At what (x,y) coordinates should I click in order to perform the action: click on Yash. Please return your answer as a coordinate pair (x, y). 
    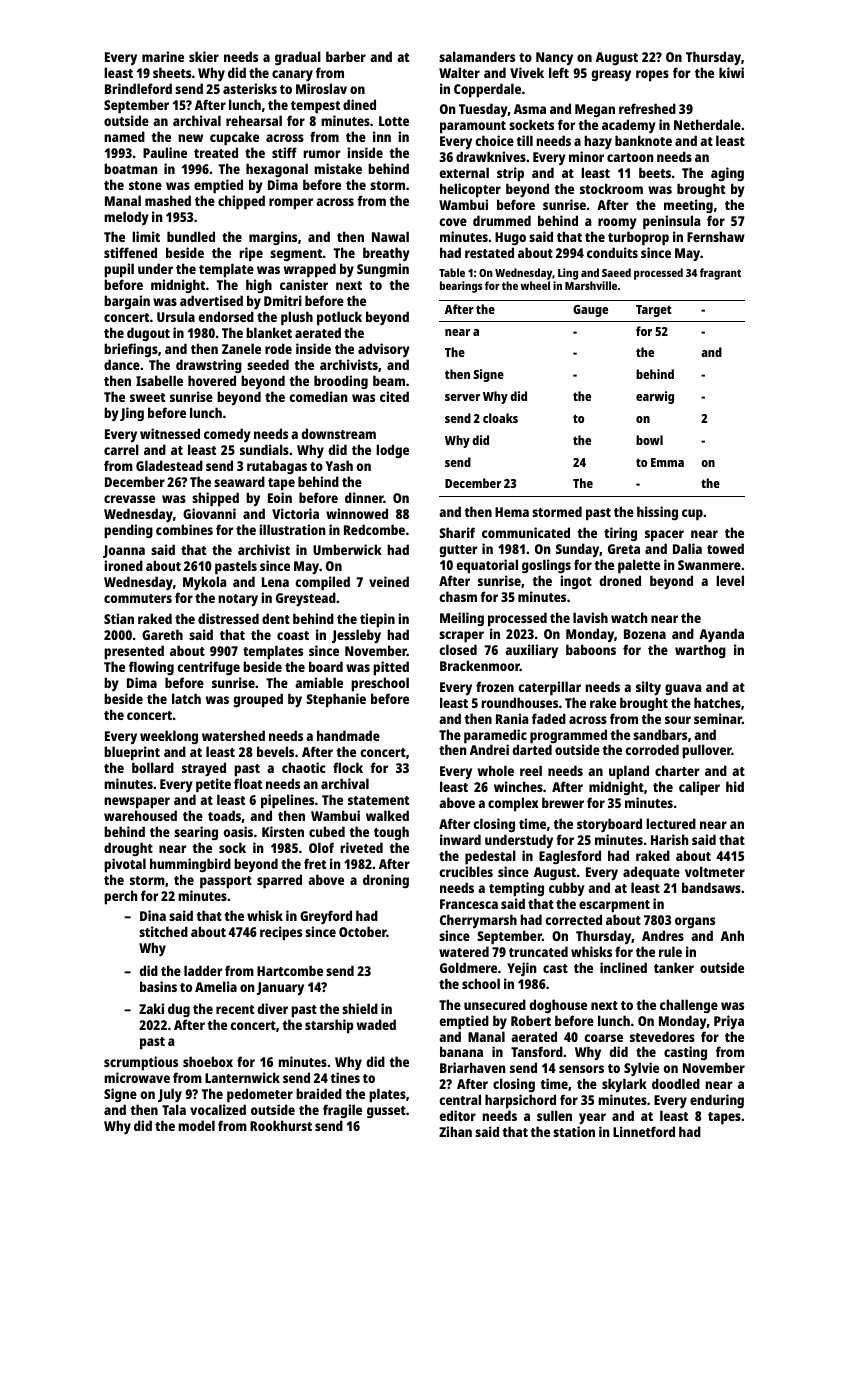
    Looking at the image, I should click on (339, 465).
